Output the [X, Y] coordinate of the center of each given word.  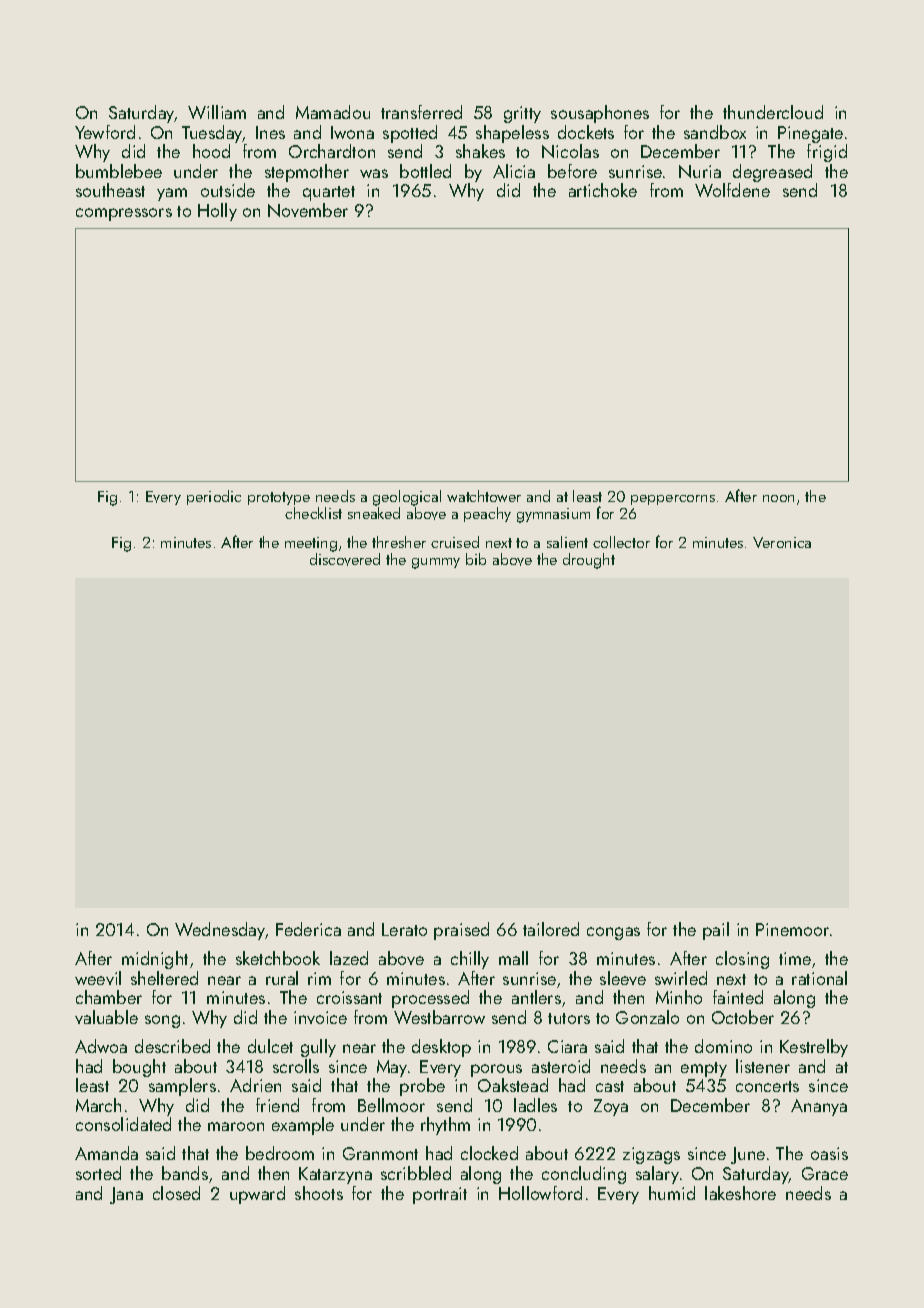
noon [778, 498]
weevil [98, 978]
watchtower [484, 496]
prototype [279, 498]
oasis [829, 1153]
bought [139, 1068]
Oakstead [513, 1085]
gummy [436, 563]
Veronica [782, 542]
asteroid [561, 1066]
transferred [421, 112]
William [217, 112]
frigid [827, 153]
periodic [214, 497]
